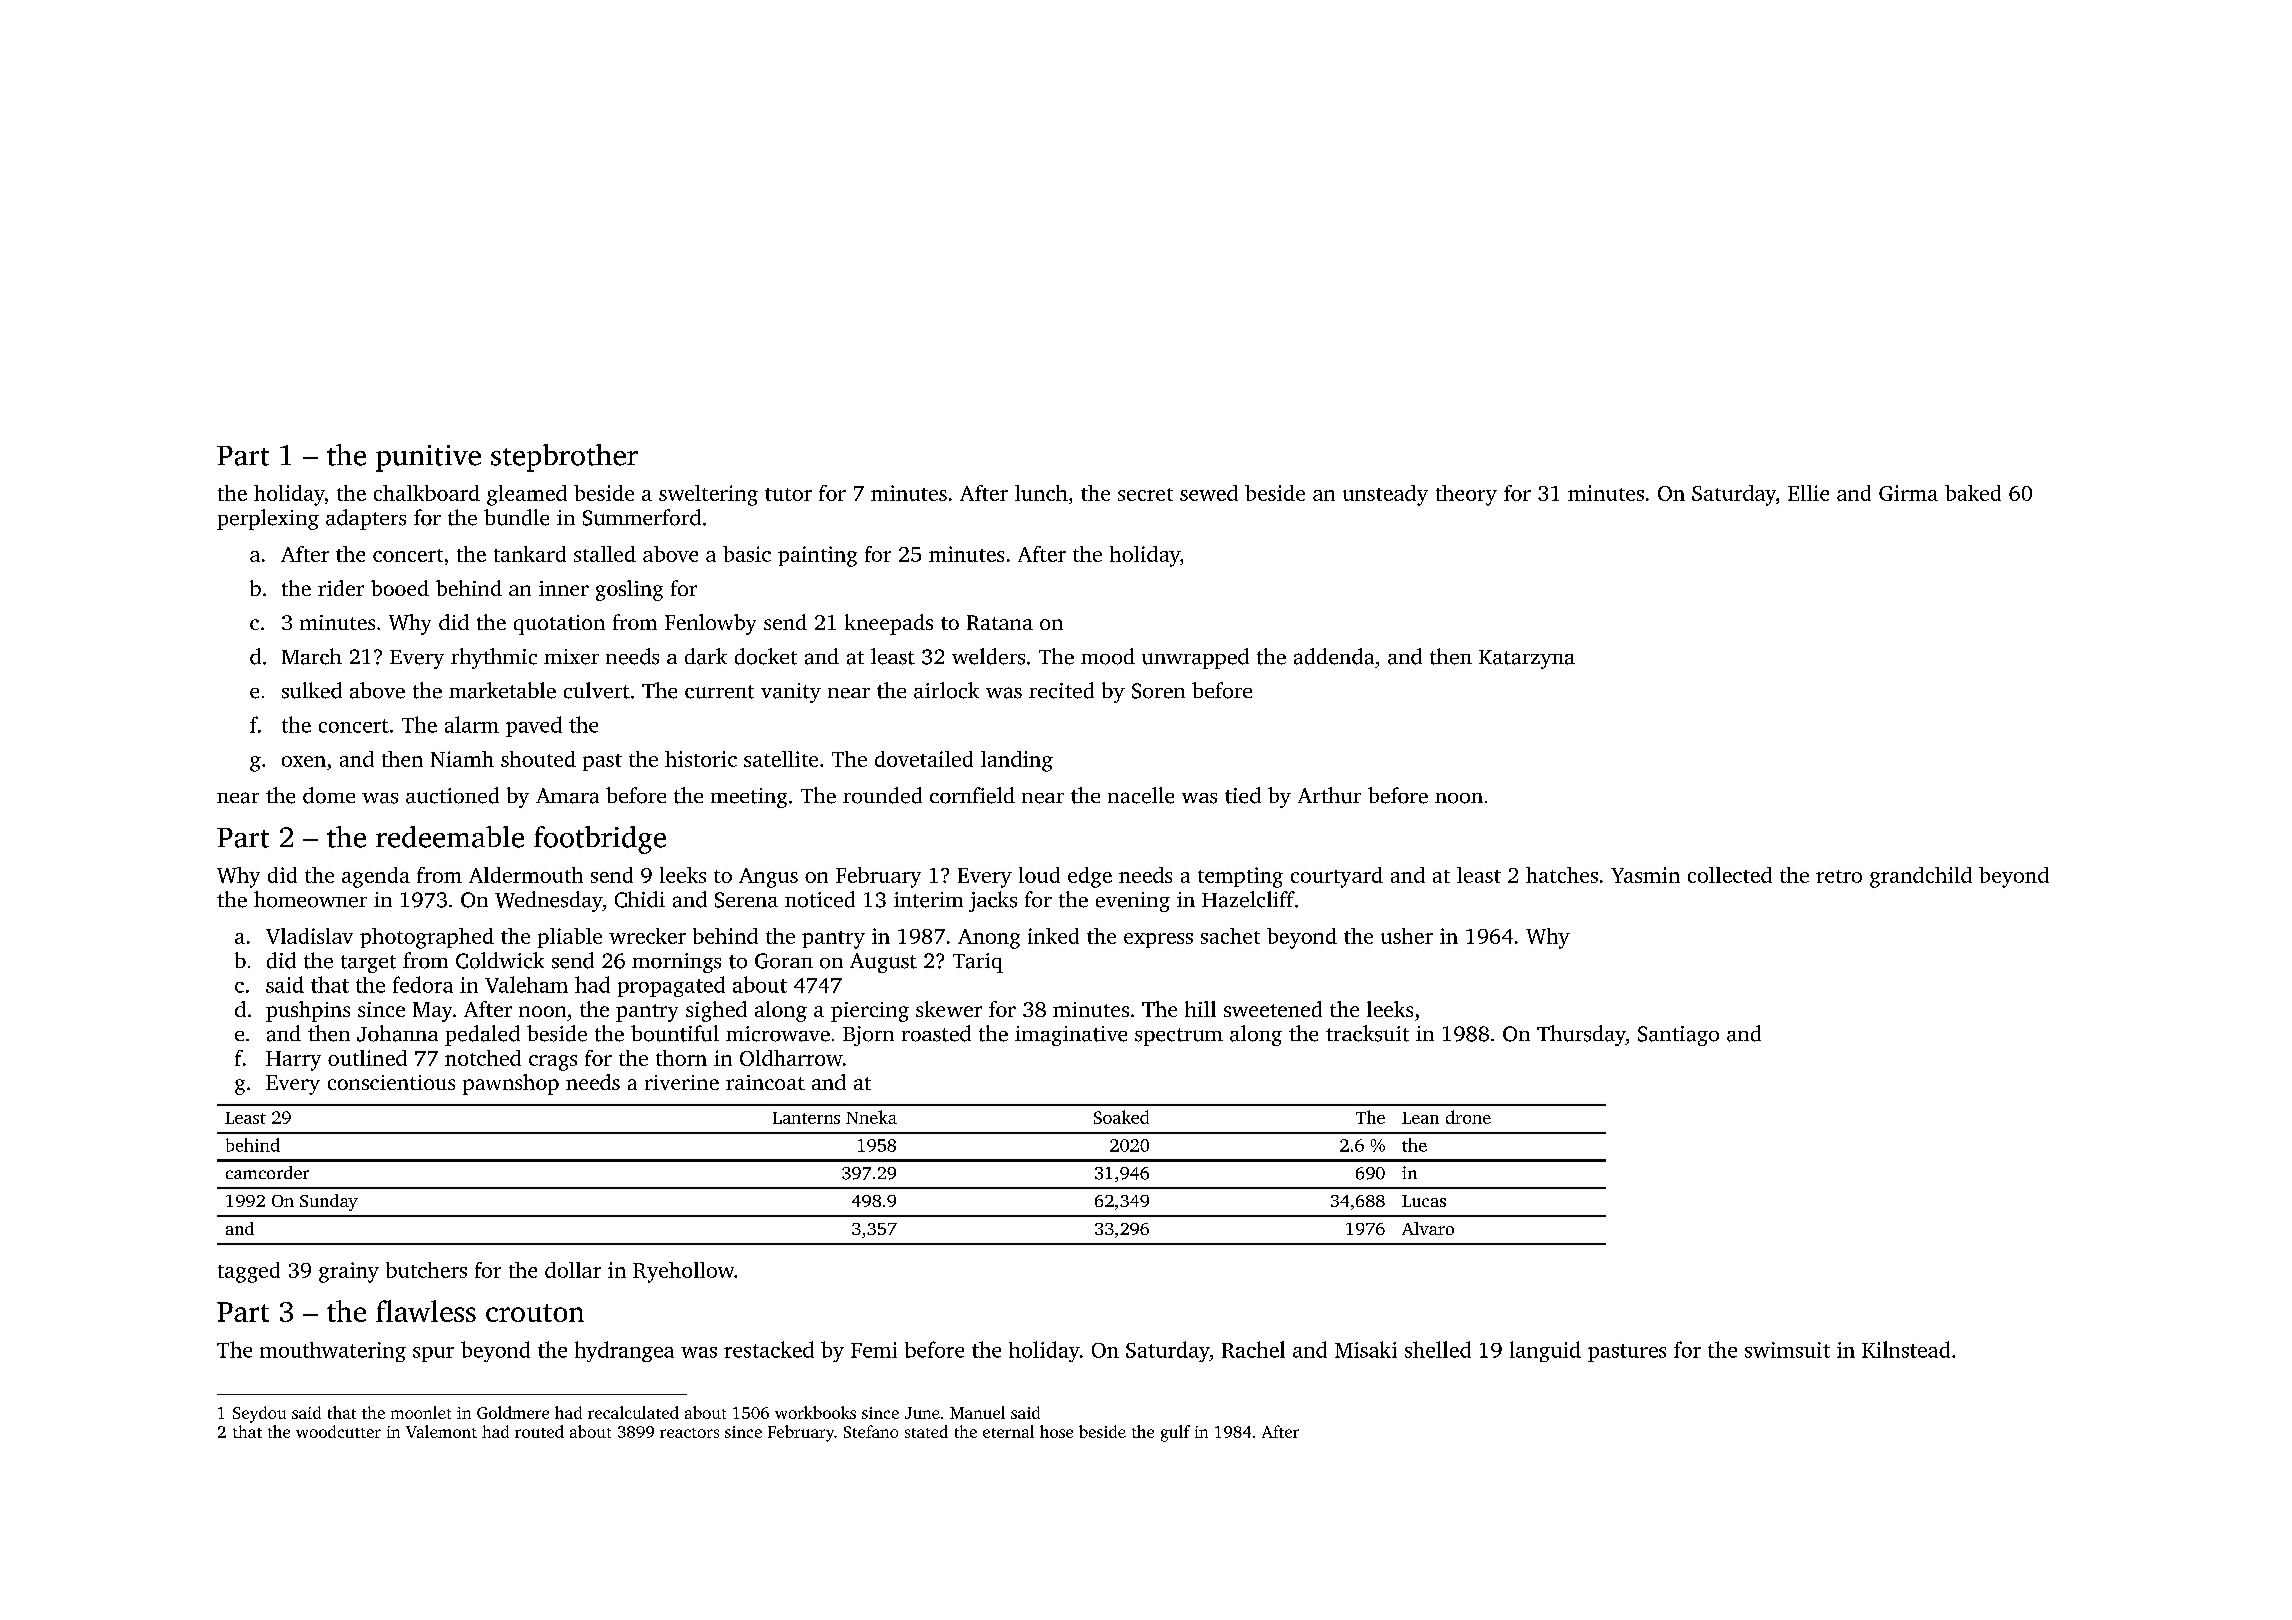  I want to click on Ellie, so click(1808, 493).
